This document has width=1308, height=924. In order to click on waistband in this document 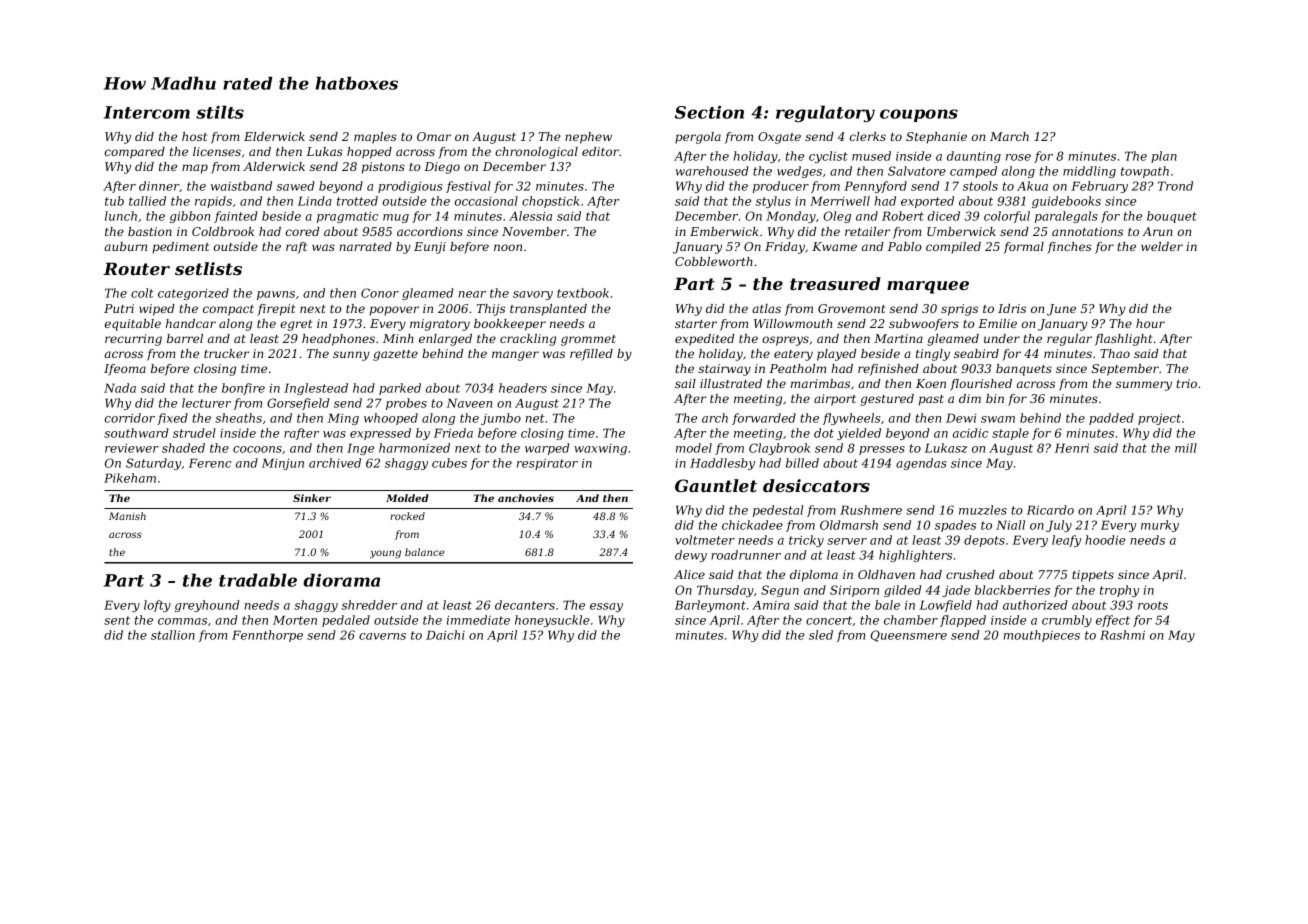, I will do `click(241, 186)`.
